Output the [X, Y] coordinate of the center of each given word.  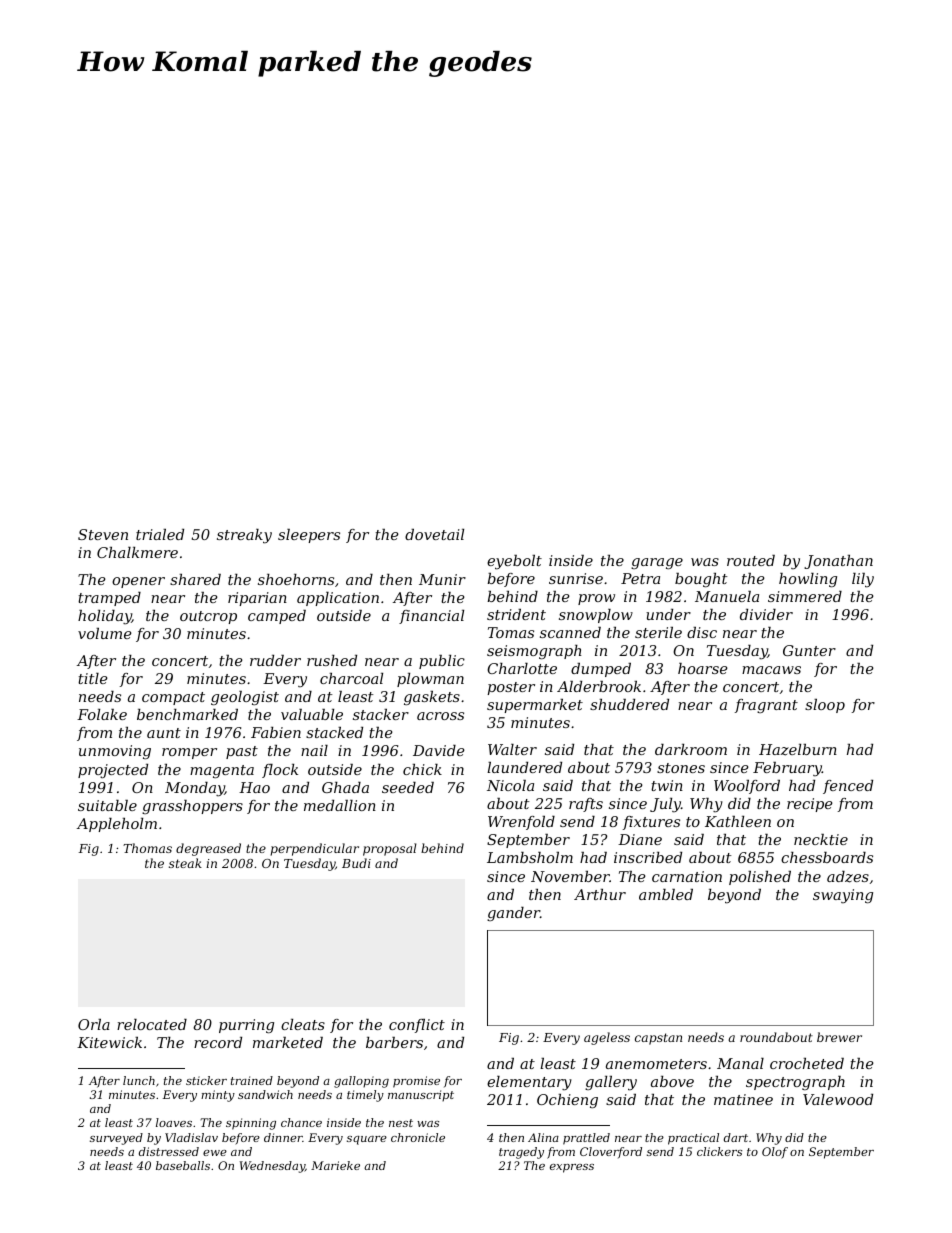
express [572, 1168]
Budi [356, 863]
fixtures [651, 823]
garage [657, 563]
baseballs [183, 1165]
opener [138, 582]
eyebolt [514, 562]
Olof [775, 1153]
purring [246, 1026]
